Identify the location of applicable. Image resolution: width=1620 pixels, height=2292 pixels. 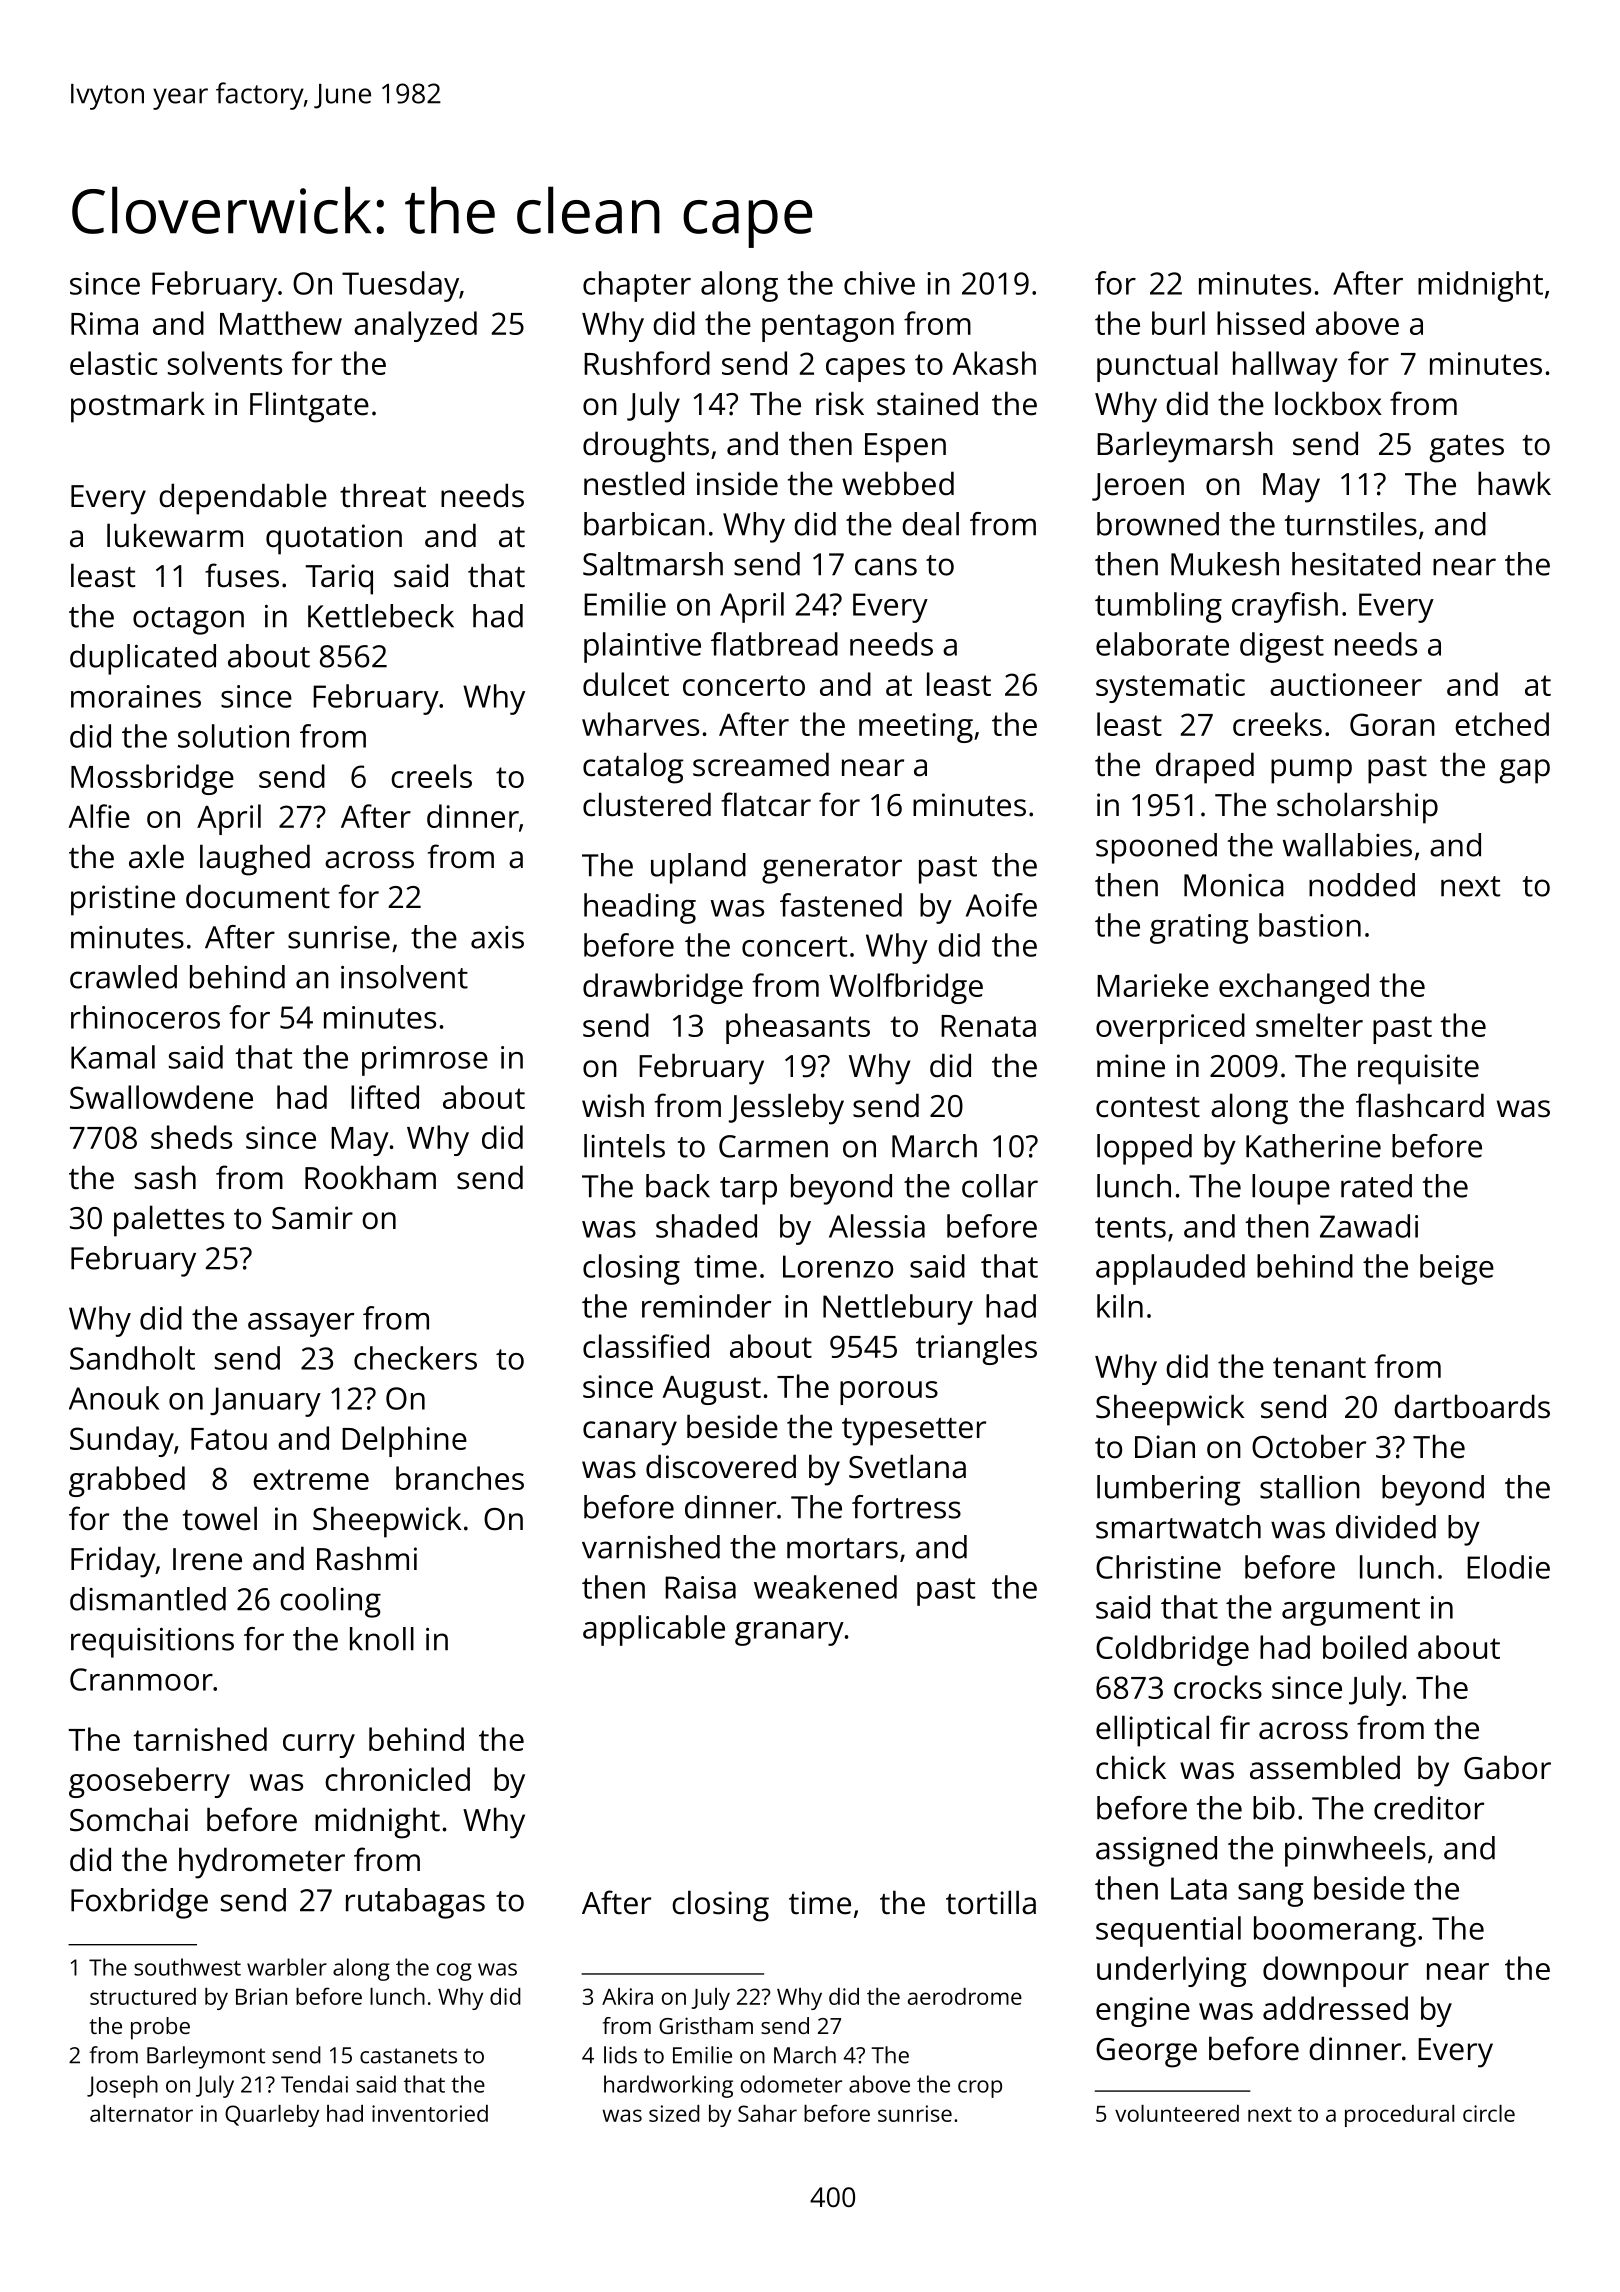
(654, 1630).
